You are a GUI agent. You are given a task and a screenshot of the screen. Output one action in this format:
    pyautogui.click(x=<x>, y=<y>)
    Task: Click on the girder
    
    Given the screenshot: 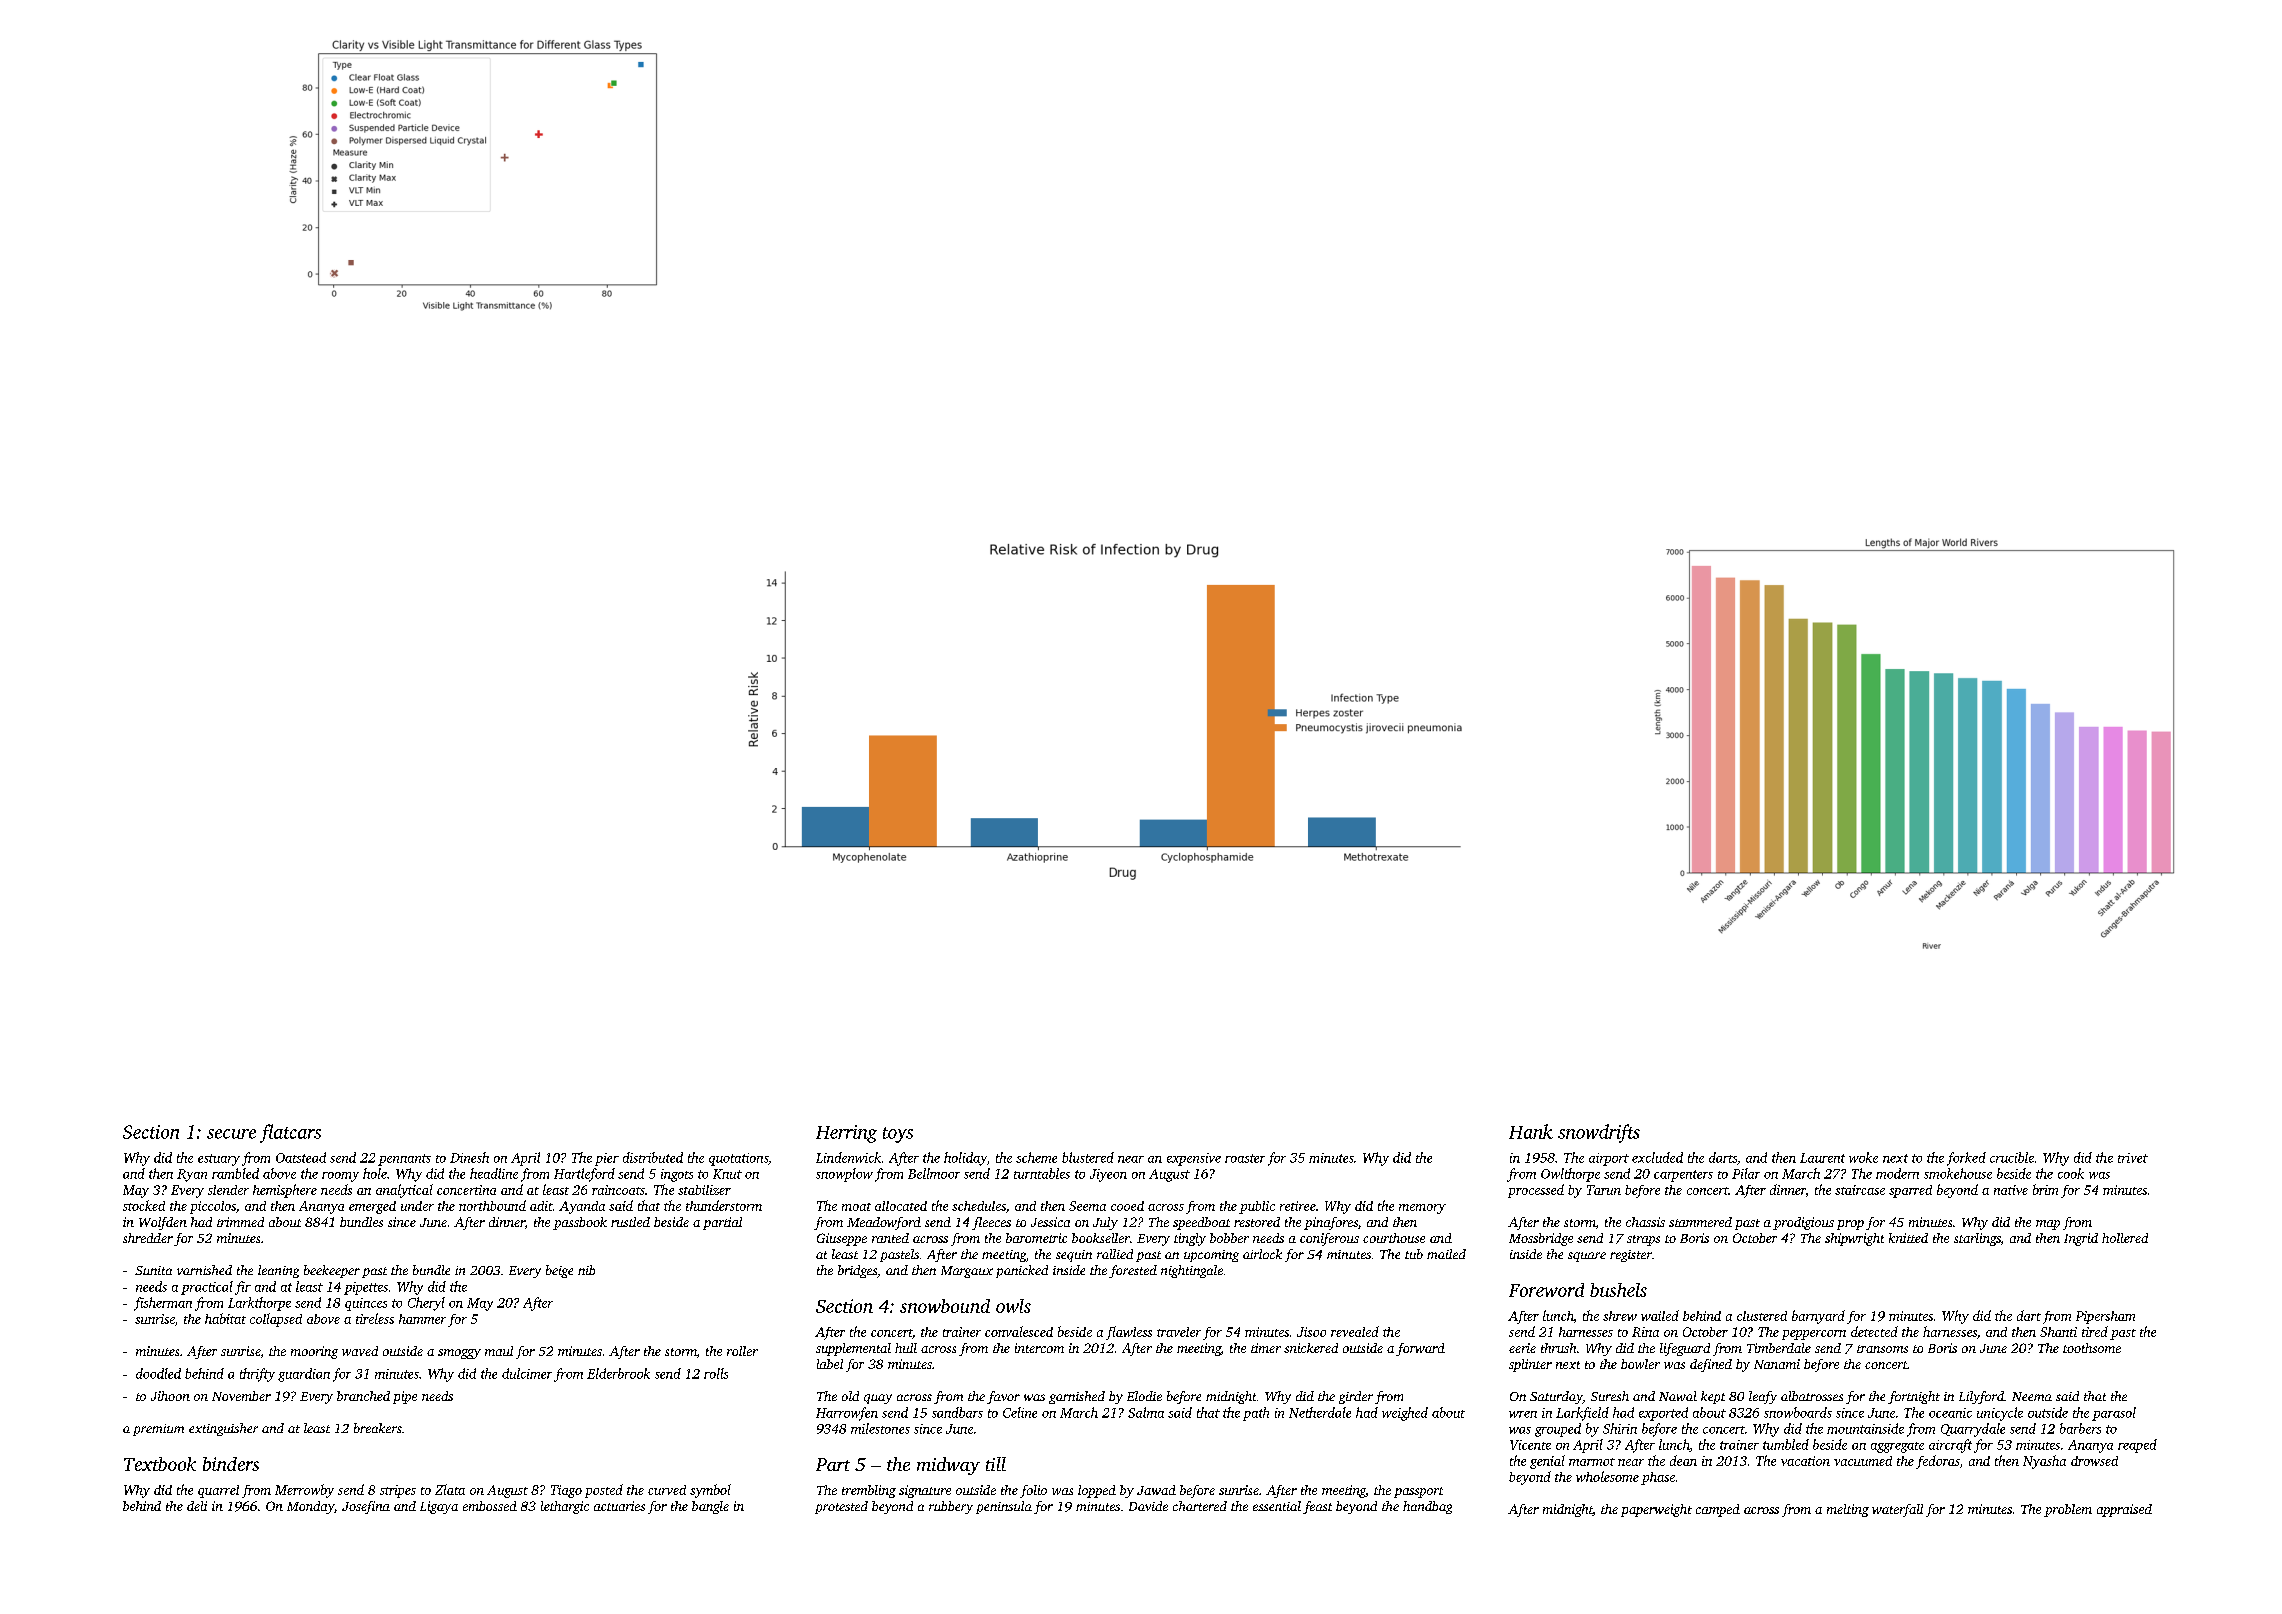 What is the action you would take?
    pyautogui.click(x=1356, y=1397)
